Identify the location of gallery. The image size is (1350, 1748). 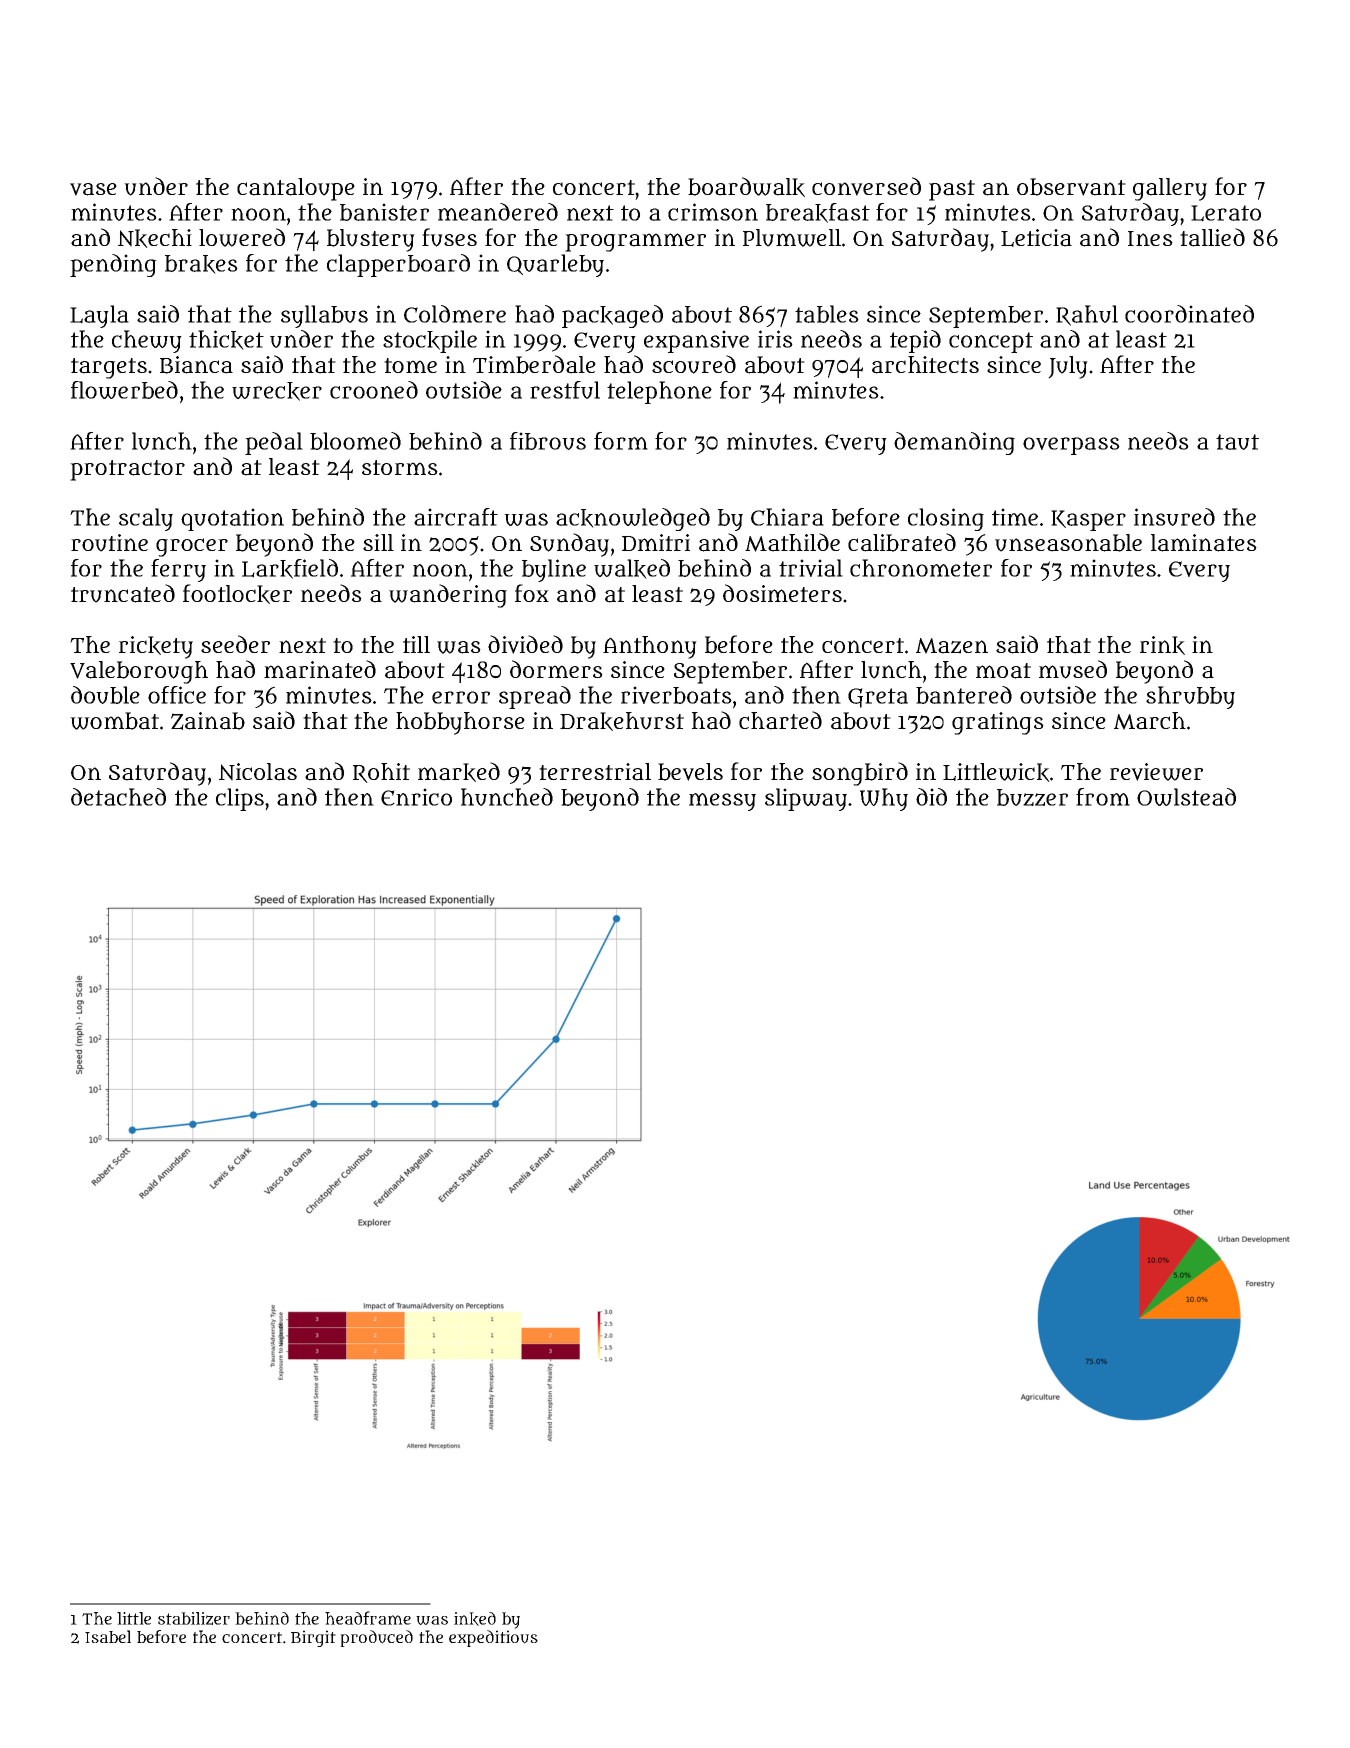
(1170, 189).
